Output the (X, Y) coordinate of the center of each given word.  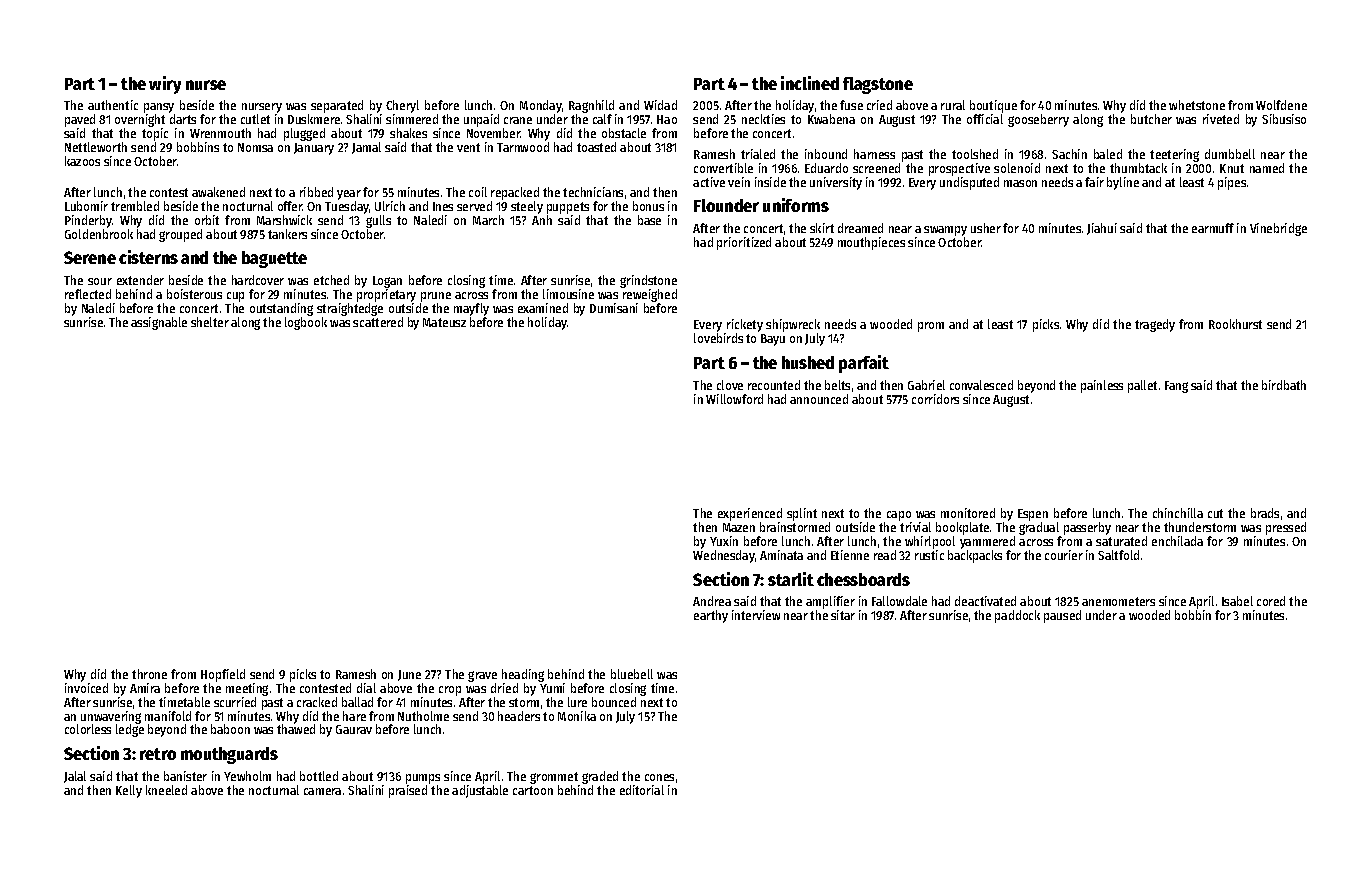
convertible (723, 168)
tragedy (1155, 325)
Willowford (734, 399)
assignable (159, 323)
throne (149, 674)
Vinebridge (1278, 229)
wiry (165, 85)
